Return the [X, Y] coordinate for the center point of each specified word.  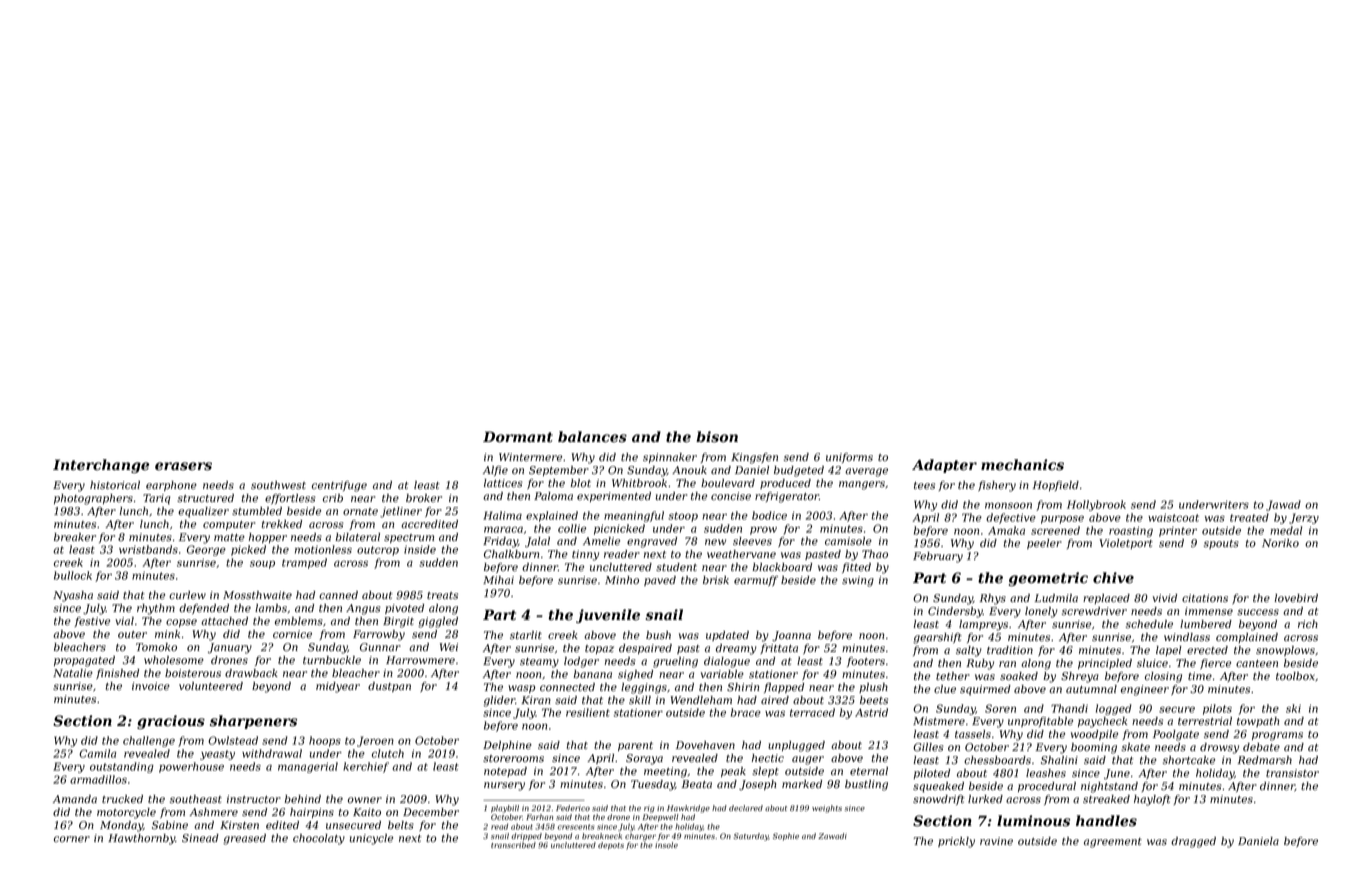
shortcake [1189, 760]
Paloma [553, 496]
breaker [75, 537]
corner [72, 839]
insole [666, 845]
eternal [869, 771]
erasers [183, 466]
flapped [784, 688]
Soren [1000, 708]
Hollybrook [1096, 505]
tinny [585, 555]
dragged [1193, 842]
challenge [149, 741]
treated [1249, 517]
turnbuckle [332, 660]
